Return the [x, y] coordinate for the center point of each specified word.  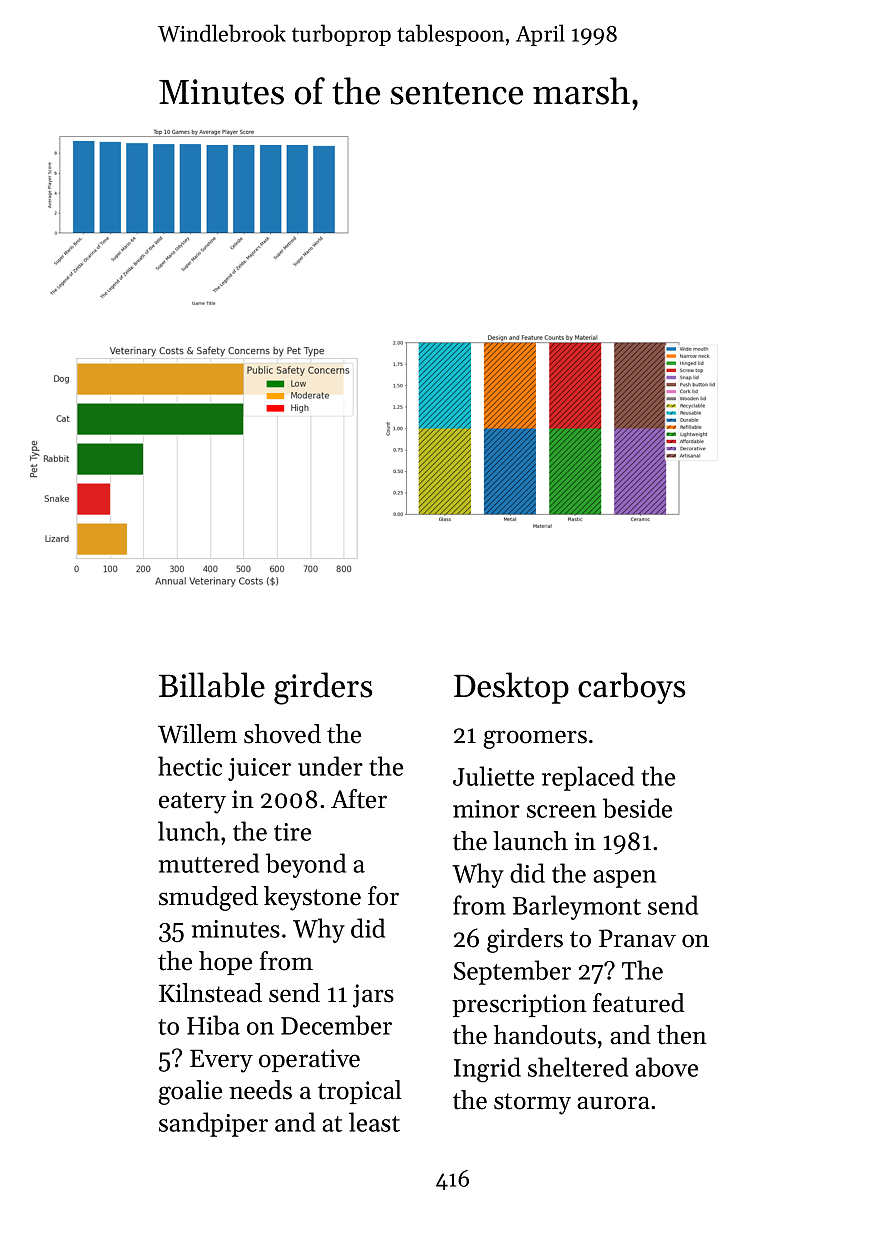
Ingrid [487, 1070]
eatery [192, 803]
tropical [360, 1092]
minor [486, 809]
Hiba [213, 1025]
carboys [632, 688]
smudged [208, 898]
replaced [588, 778]
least [374, 1122]
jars [373, 996]
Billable [212, 685]
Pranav [637, 938]
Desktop [511, 688]
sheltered [578, 1067]
